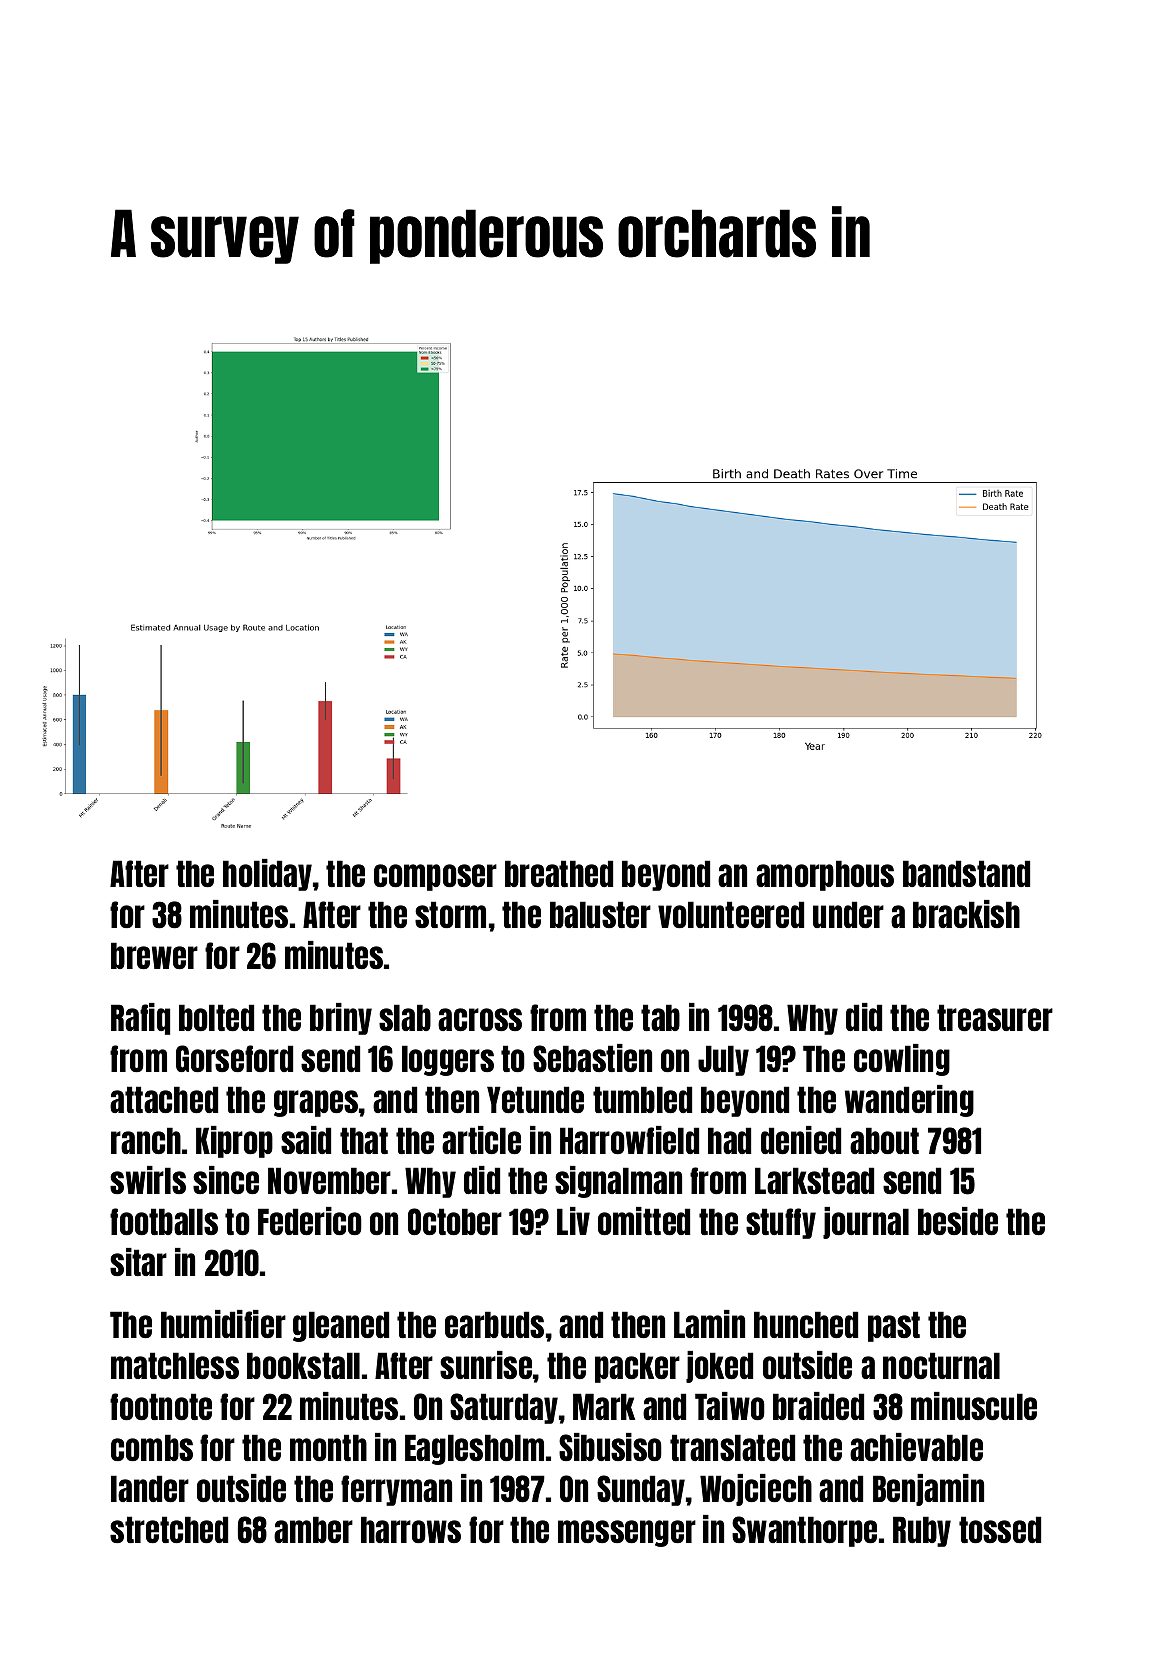 This screenshot has width=1165, height=1654. I want to click on Rafiq, so click(140, 1019).
